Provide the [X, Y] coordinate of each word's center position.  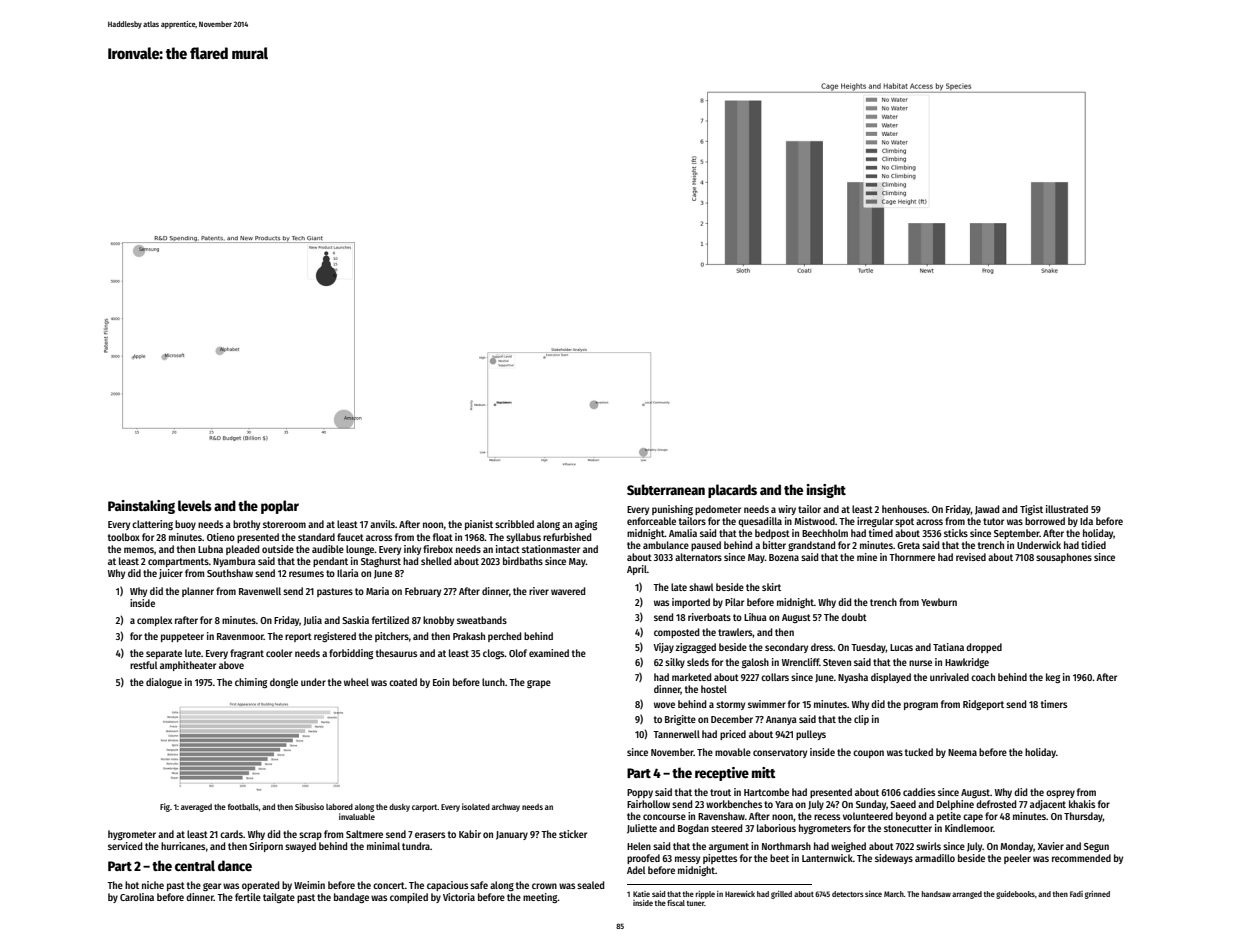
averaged [196, 808]
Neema [962, 752]
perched [504, 637]
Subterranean [666, 489]
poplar [280, 507]
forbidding [351, 654]
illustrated [1067, 509]
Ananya [781, 720]
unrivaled [949, 677]
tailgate [279, 898]
